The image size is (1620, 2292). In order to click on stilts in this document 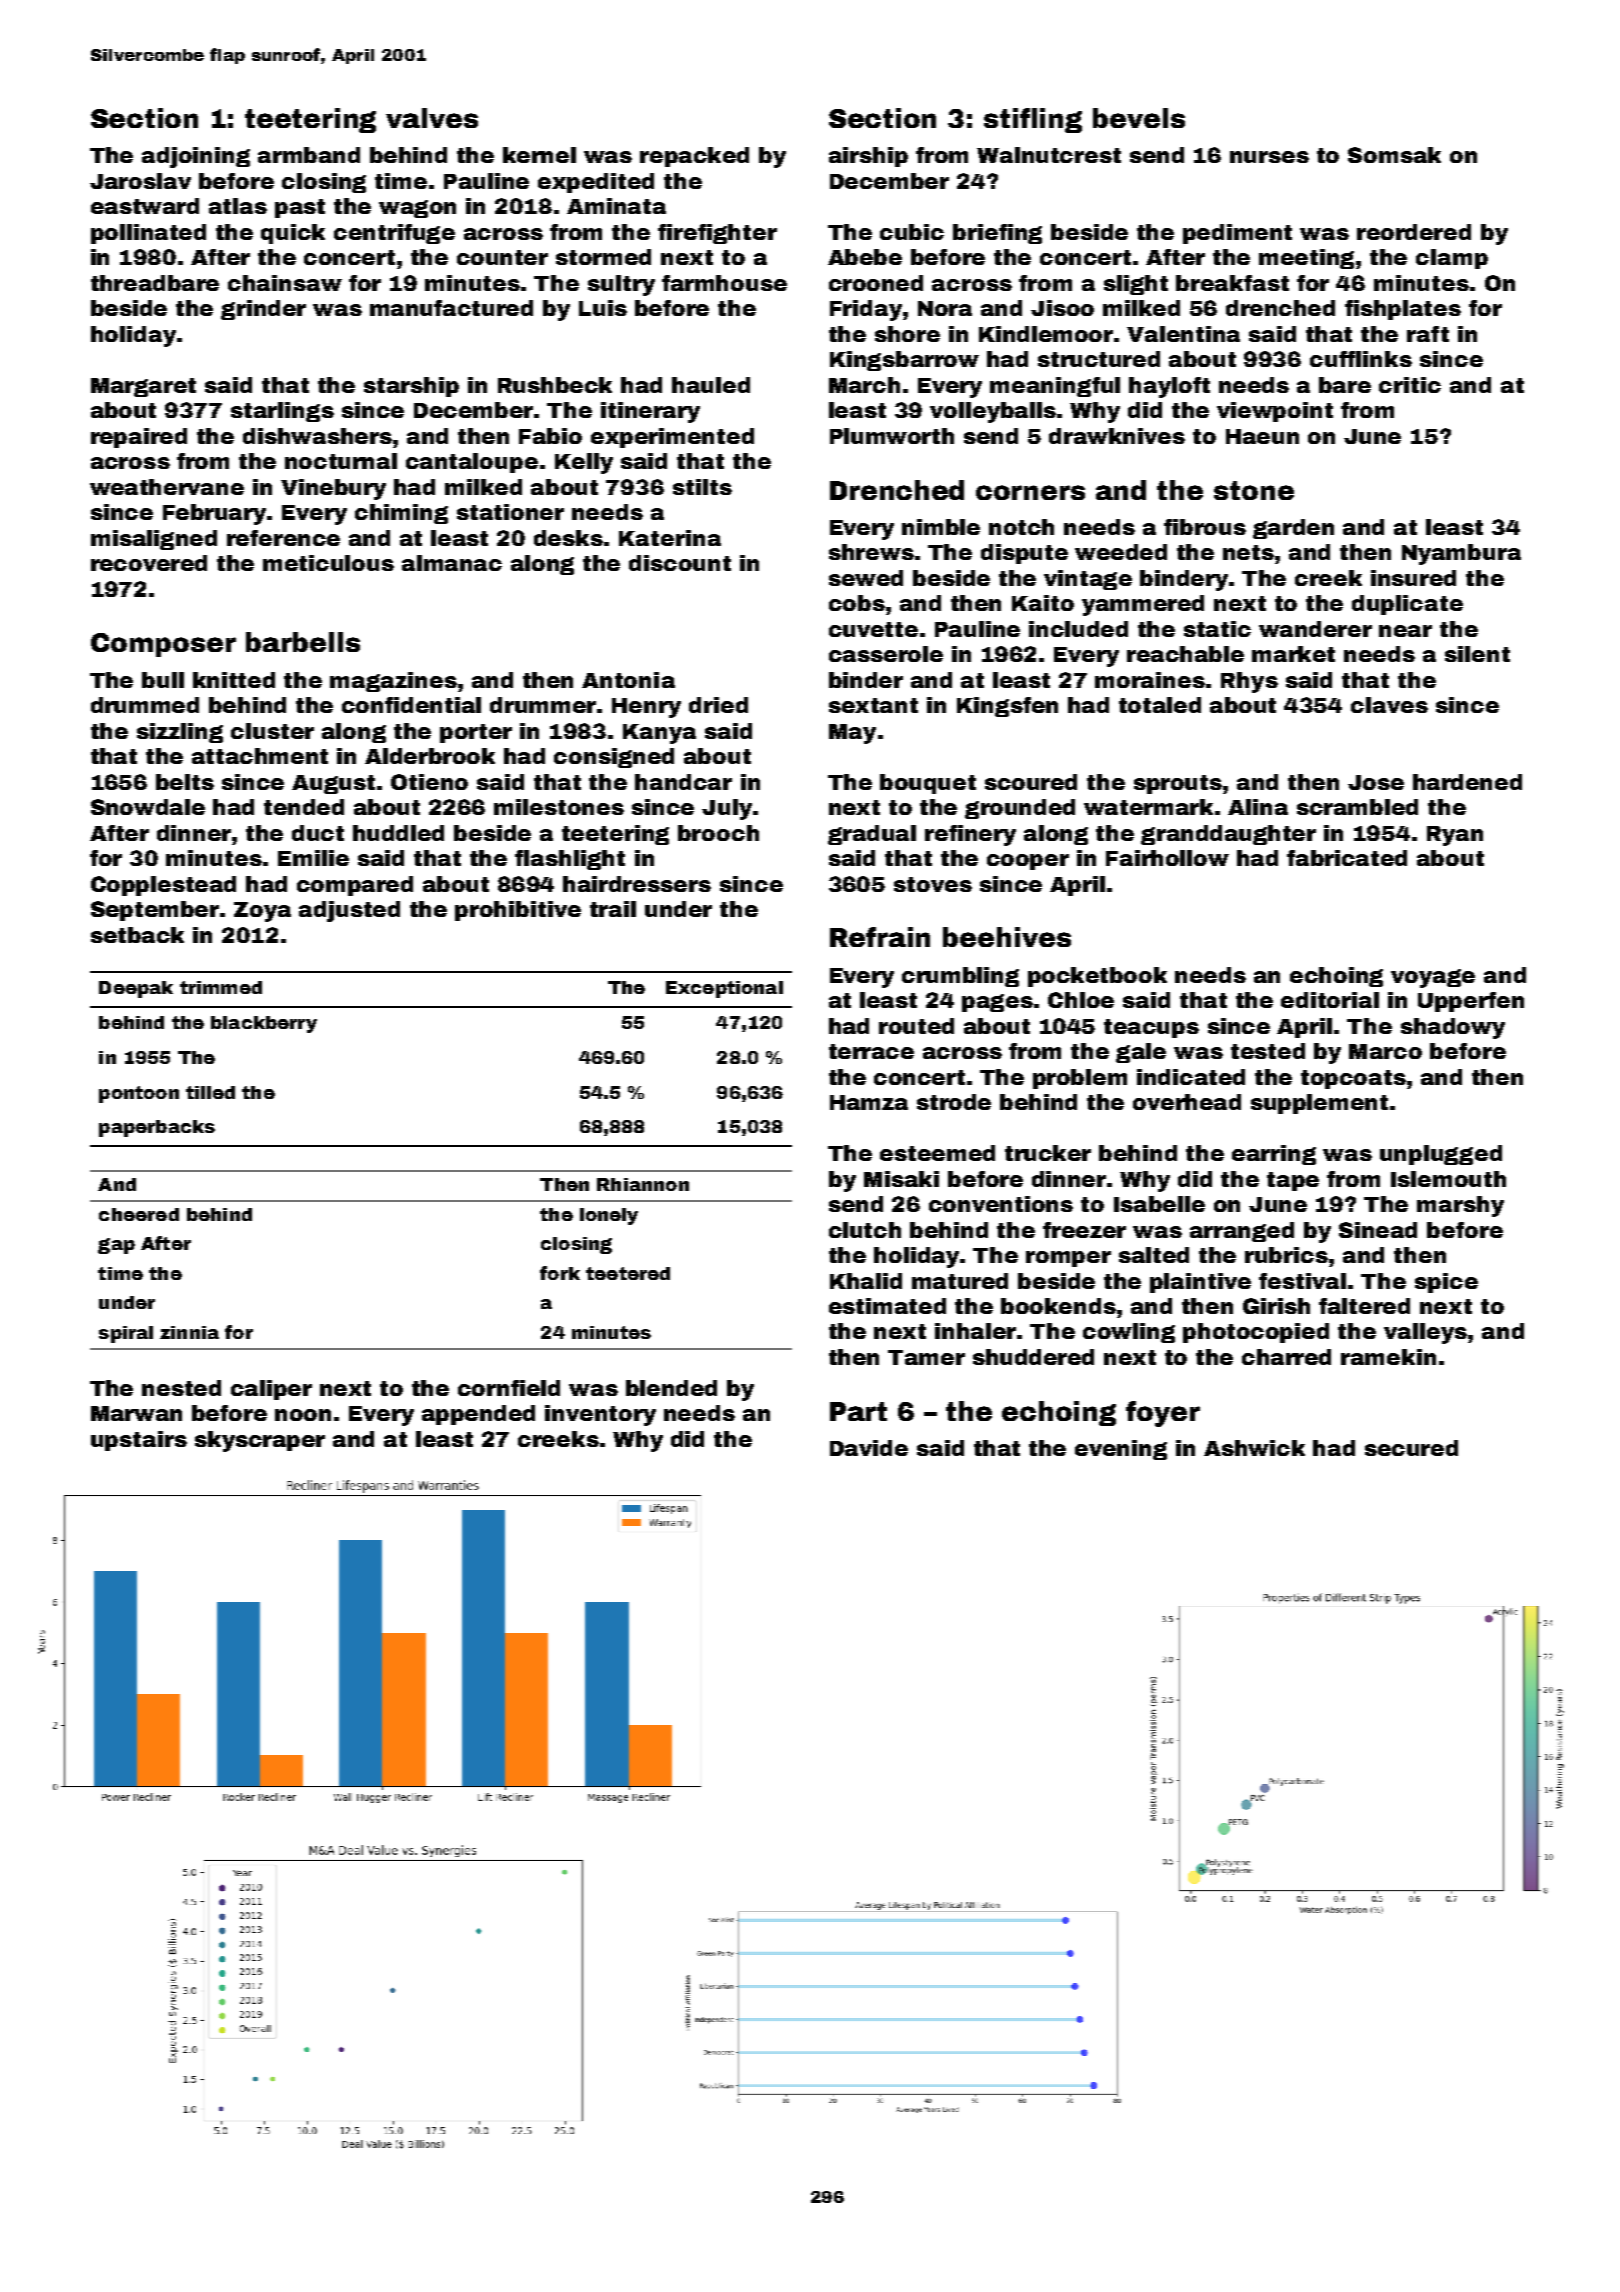, I will do `click(702, 487)`.
